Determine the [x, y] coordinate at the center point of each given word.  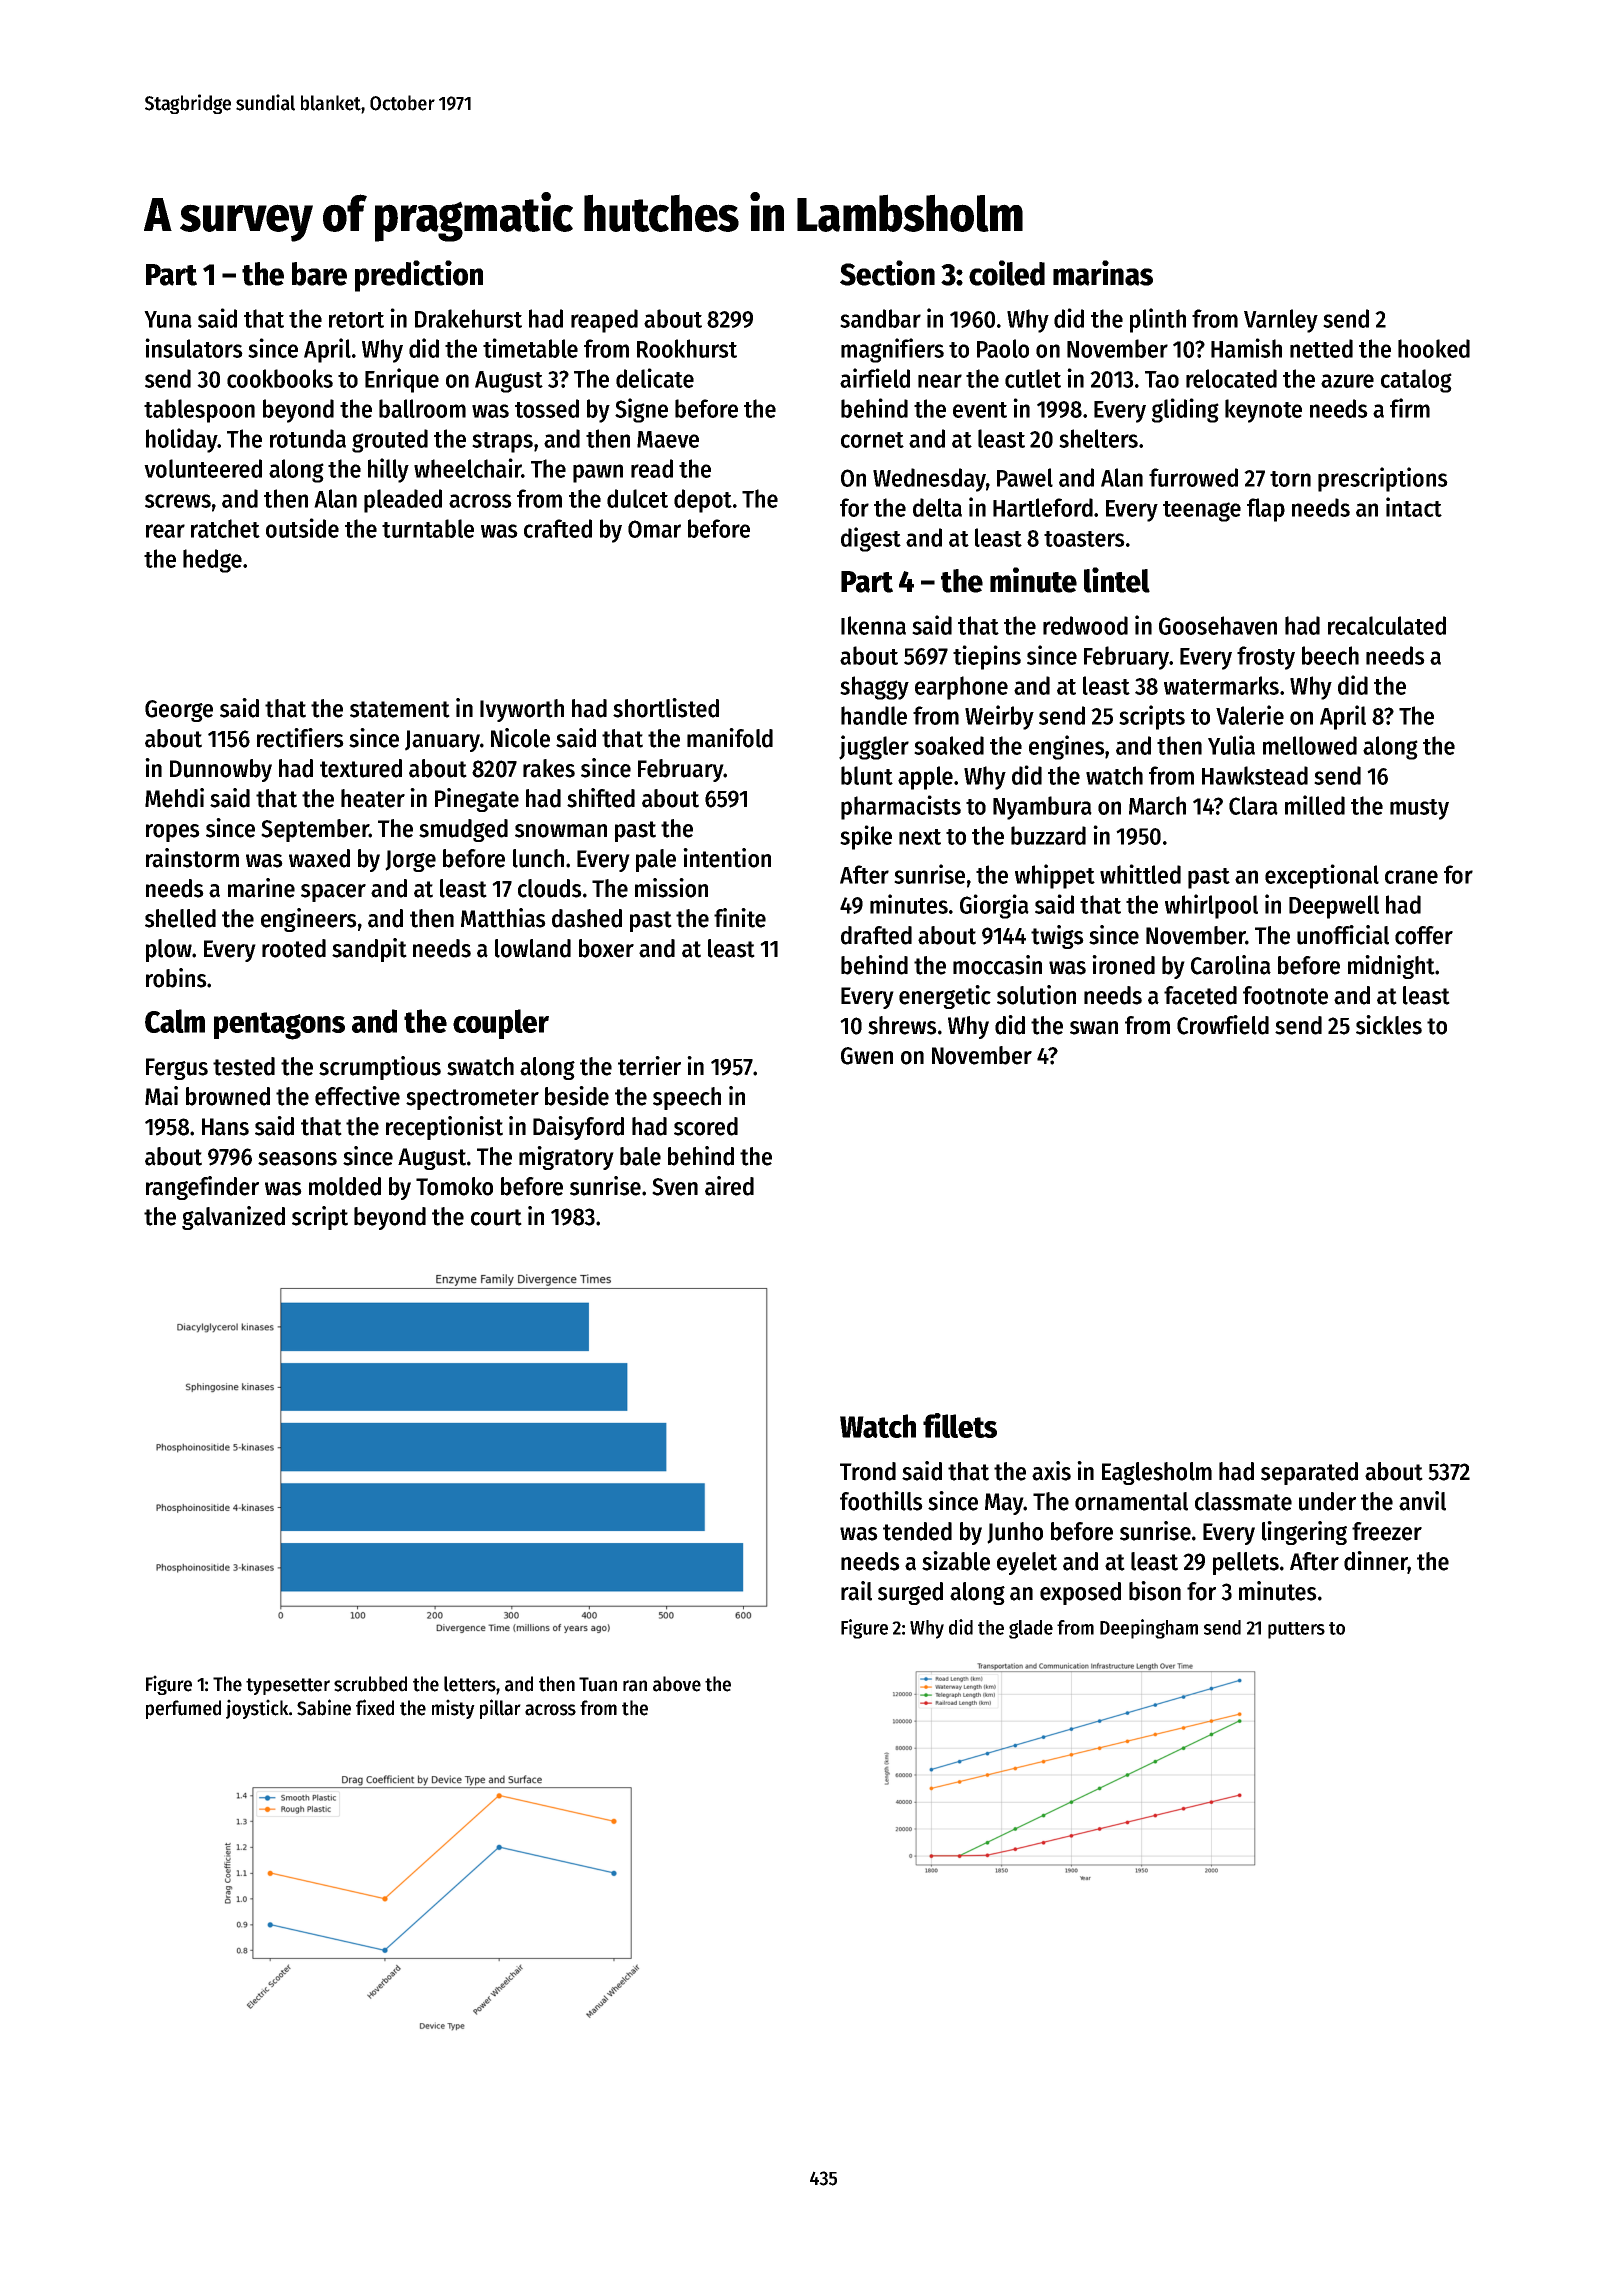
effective [357, 1096]
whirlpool [1211, 906]
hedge [212, 561]
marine [261, 888]
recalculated [1387, 625]
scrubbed [370, 1684]
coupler [501, 1024]
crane [1411, 877]
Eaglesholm [1157, 1473]
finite [740, 918]
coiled [1007, 273]
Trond [868, 1471]
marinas [1103, 273]
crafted [558, 528]
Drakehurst [468, 318]
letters [470, 1684]
